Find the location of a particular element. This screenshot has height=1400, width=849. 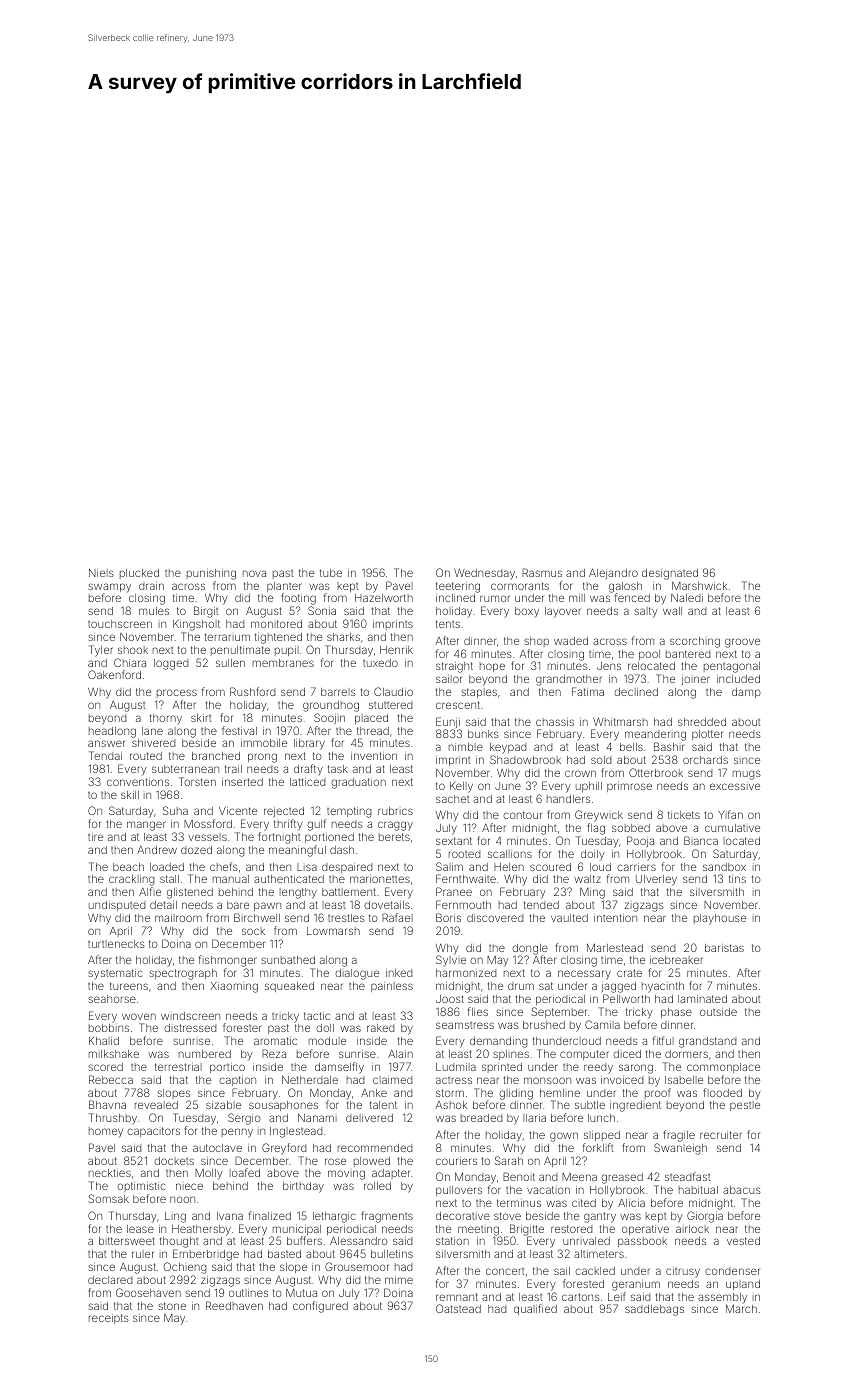

breaded is located at coordinates (481, 1118).
